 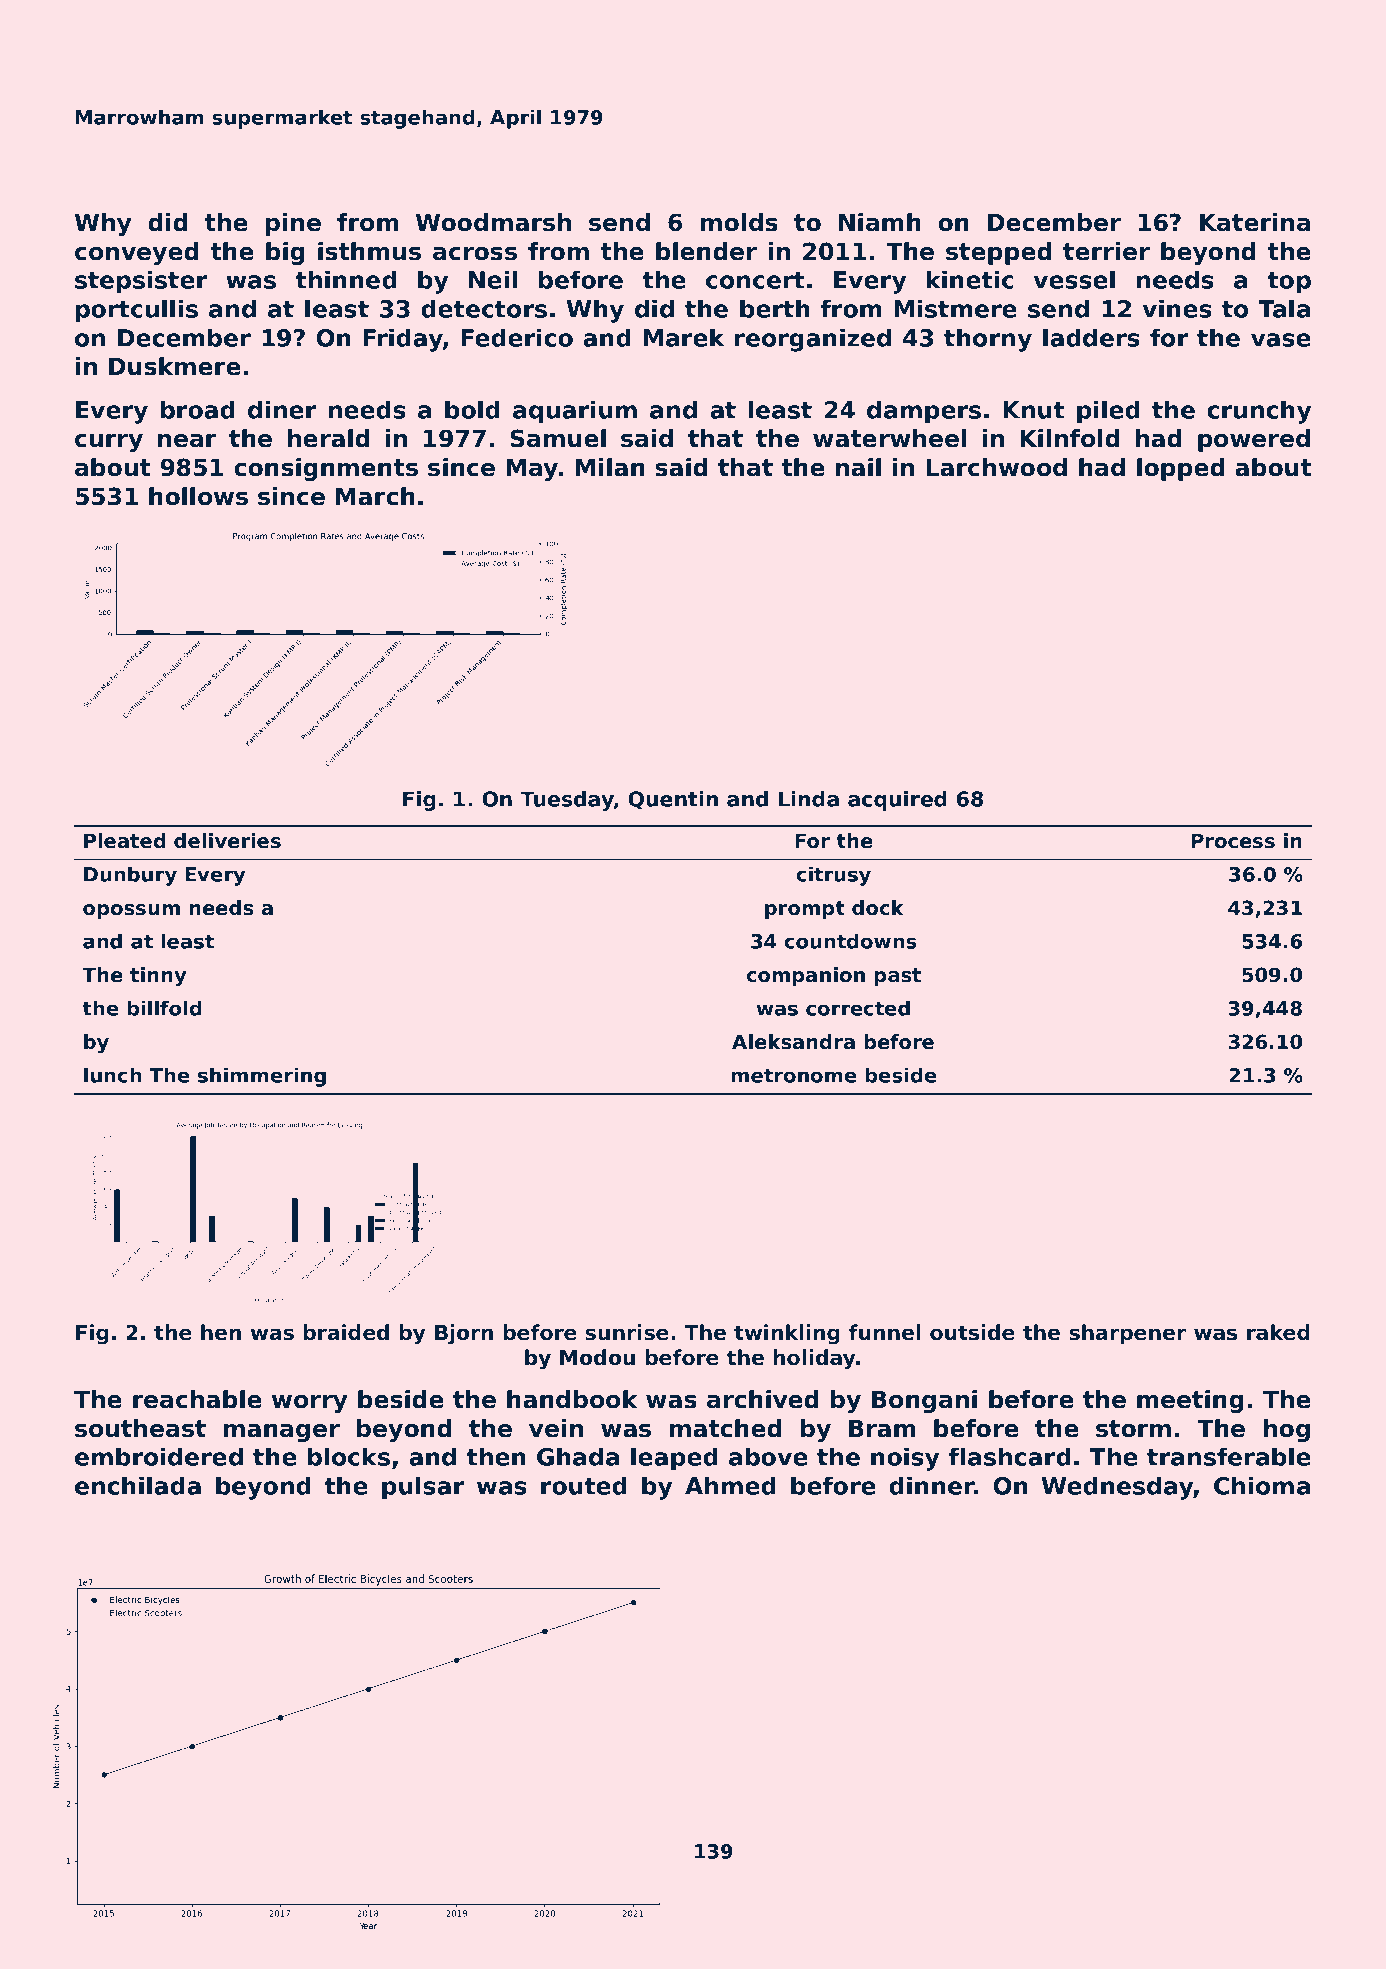 I want to click on deliveries, so click(x=227, y=841).
